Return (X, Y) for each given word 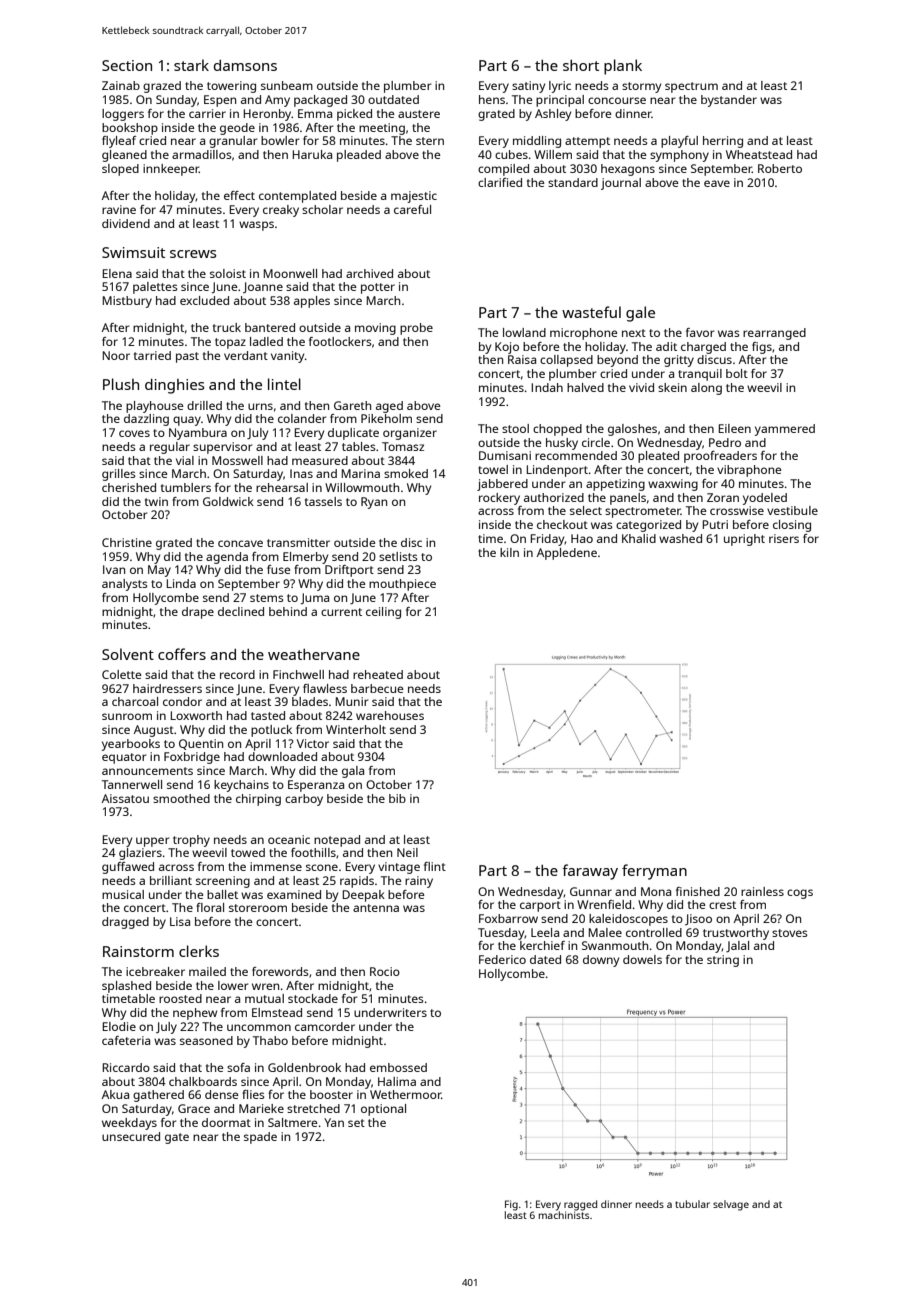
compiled (503, 170)
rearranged (774, 334)
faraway (590, 872)
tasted (268, 715)
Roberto (780, 168)
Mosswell (237, 460)
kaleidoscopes (628, 920)
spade (260, 1138)
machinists (564, 1215)
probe (416, 329)
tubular (692, 1204)
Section (127, 65)
